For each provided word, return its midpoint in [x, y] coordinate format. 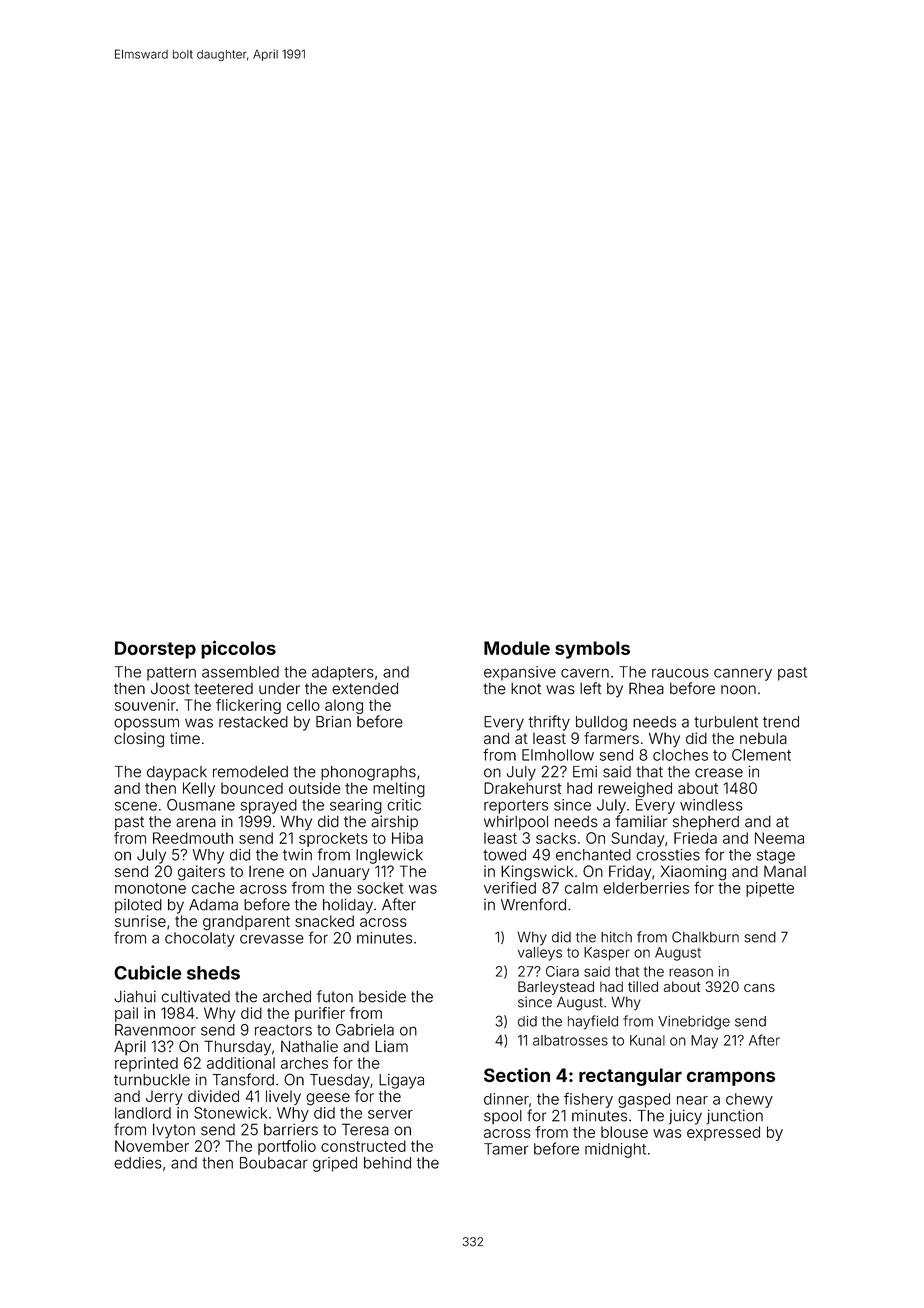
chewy [749, 1100]
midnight [615, 1150]
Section [517, 1075]
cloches [680, 755]
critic [404, 805]
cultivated [196, 996]
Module [517, 648]
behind [387, 1163]
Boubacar [274, 1163]
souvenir [145, 705]
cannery [743, 674]
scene [136, 806]
